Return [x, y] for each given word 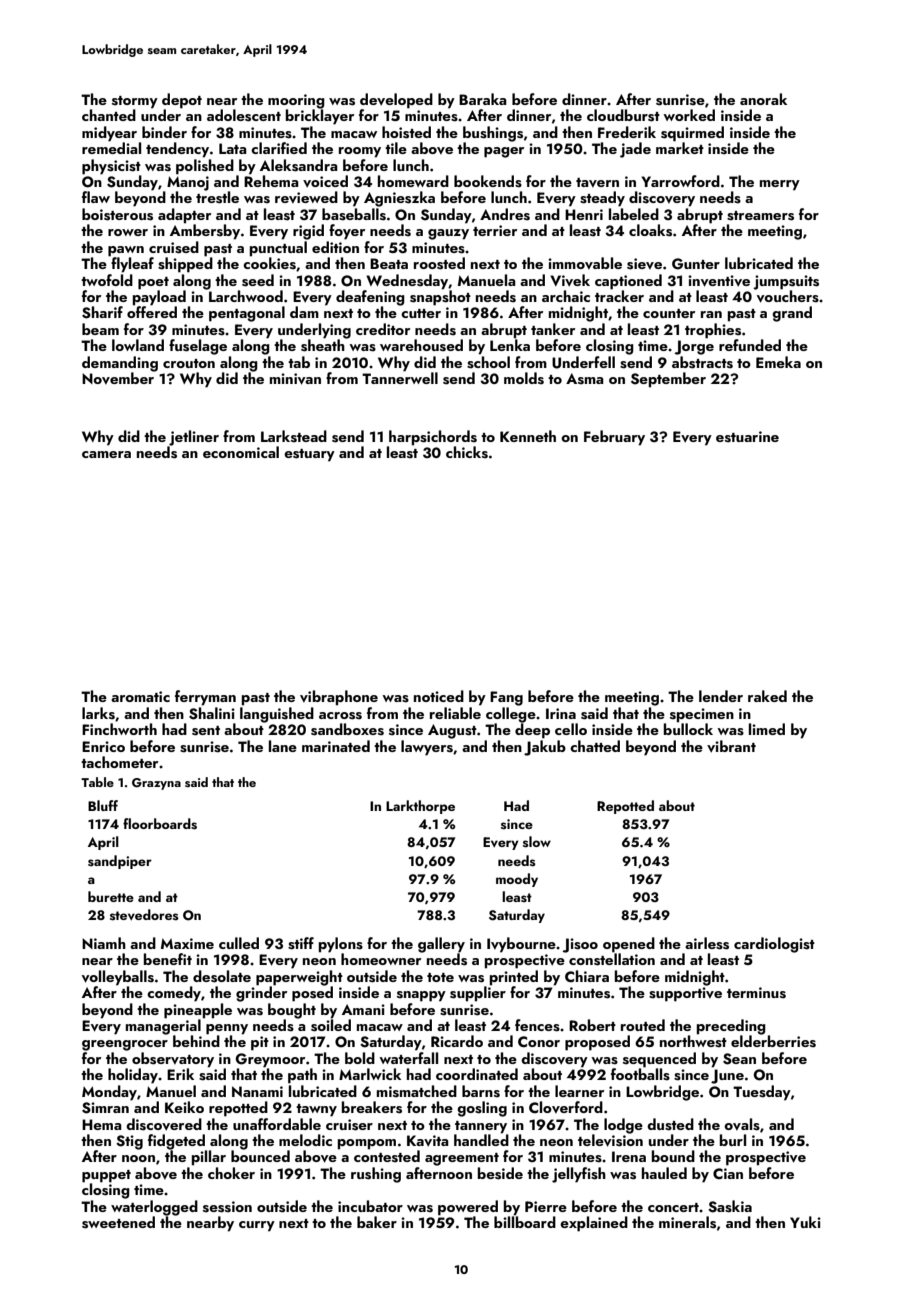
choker [231, 1173]
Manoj [188, 183]
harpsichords [433, 438]
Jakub [545, 748]
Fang [506, 698]
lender [721, 696]
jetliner [194, 438]
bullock [688, 729]
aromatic [140, 696]
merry [780, 185]
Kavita [428, 1141]
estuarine [747, 437]
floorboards [160, 824]
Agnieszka [399, 199]
